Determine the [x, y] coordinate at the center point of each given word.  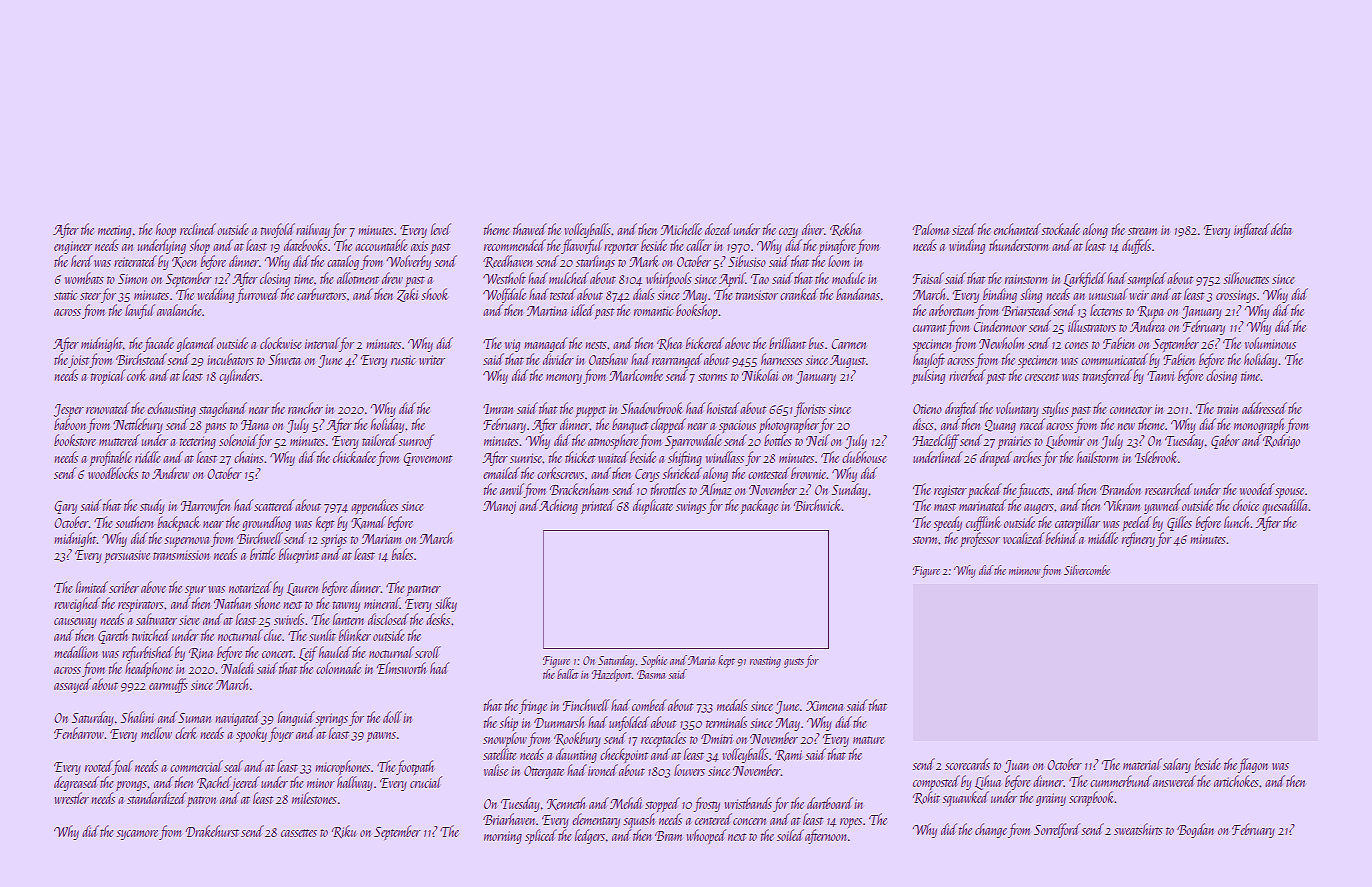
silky [446, 604]
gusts [794, 663]
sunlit [322, 635]
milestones [314, 798]
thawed [530, 229]
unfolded [629, 723]
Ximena [824, 706]
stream [1142, 231]
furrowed [257, 295]
